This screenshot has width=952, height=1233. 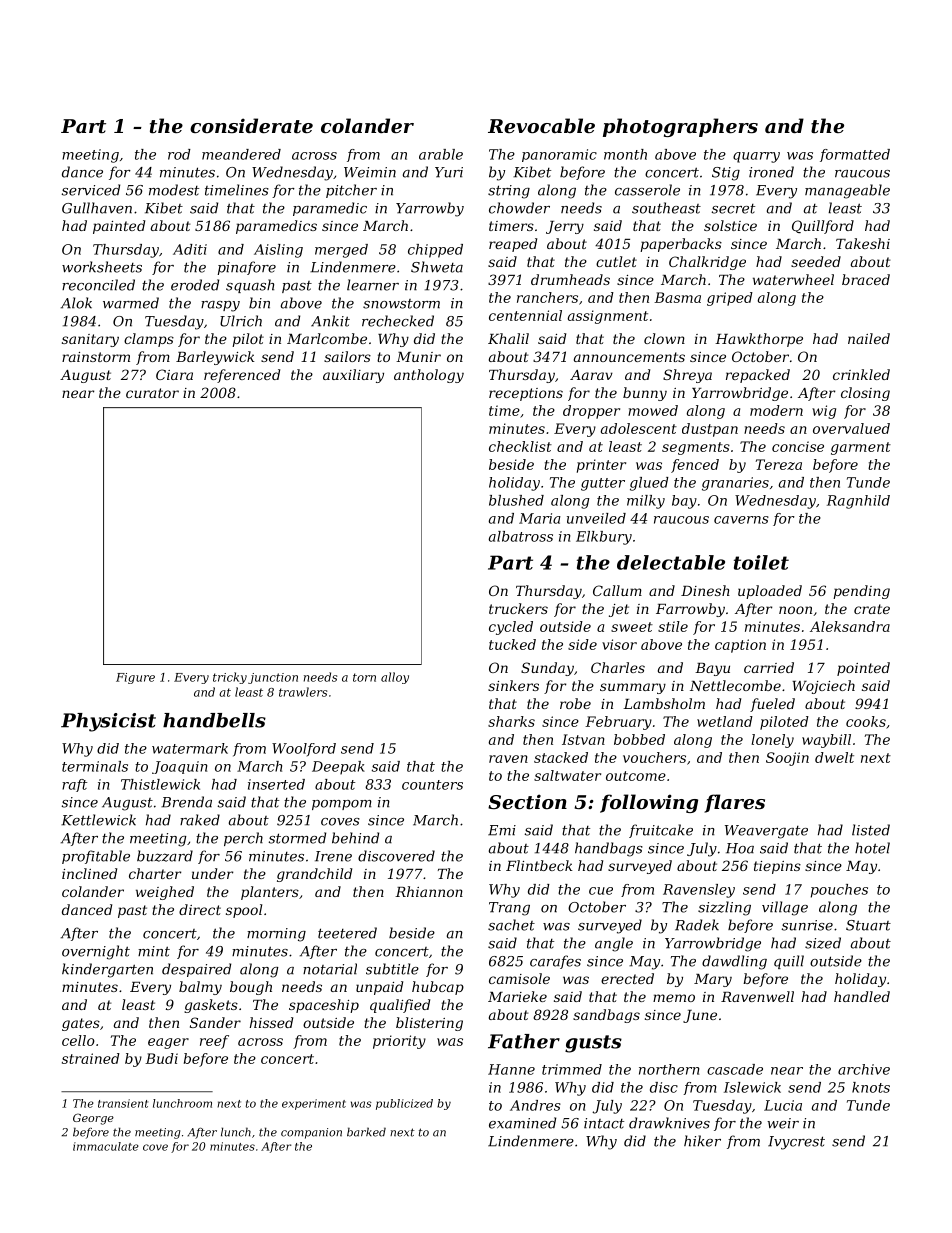 I want to click on meandered, so click(x=241, y=154).
